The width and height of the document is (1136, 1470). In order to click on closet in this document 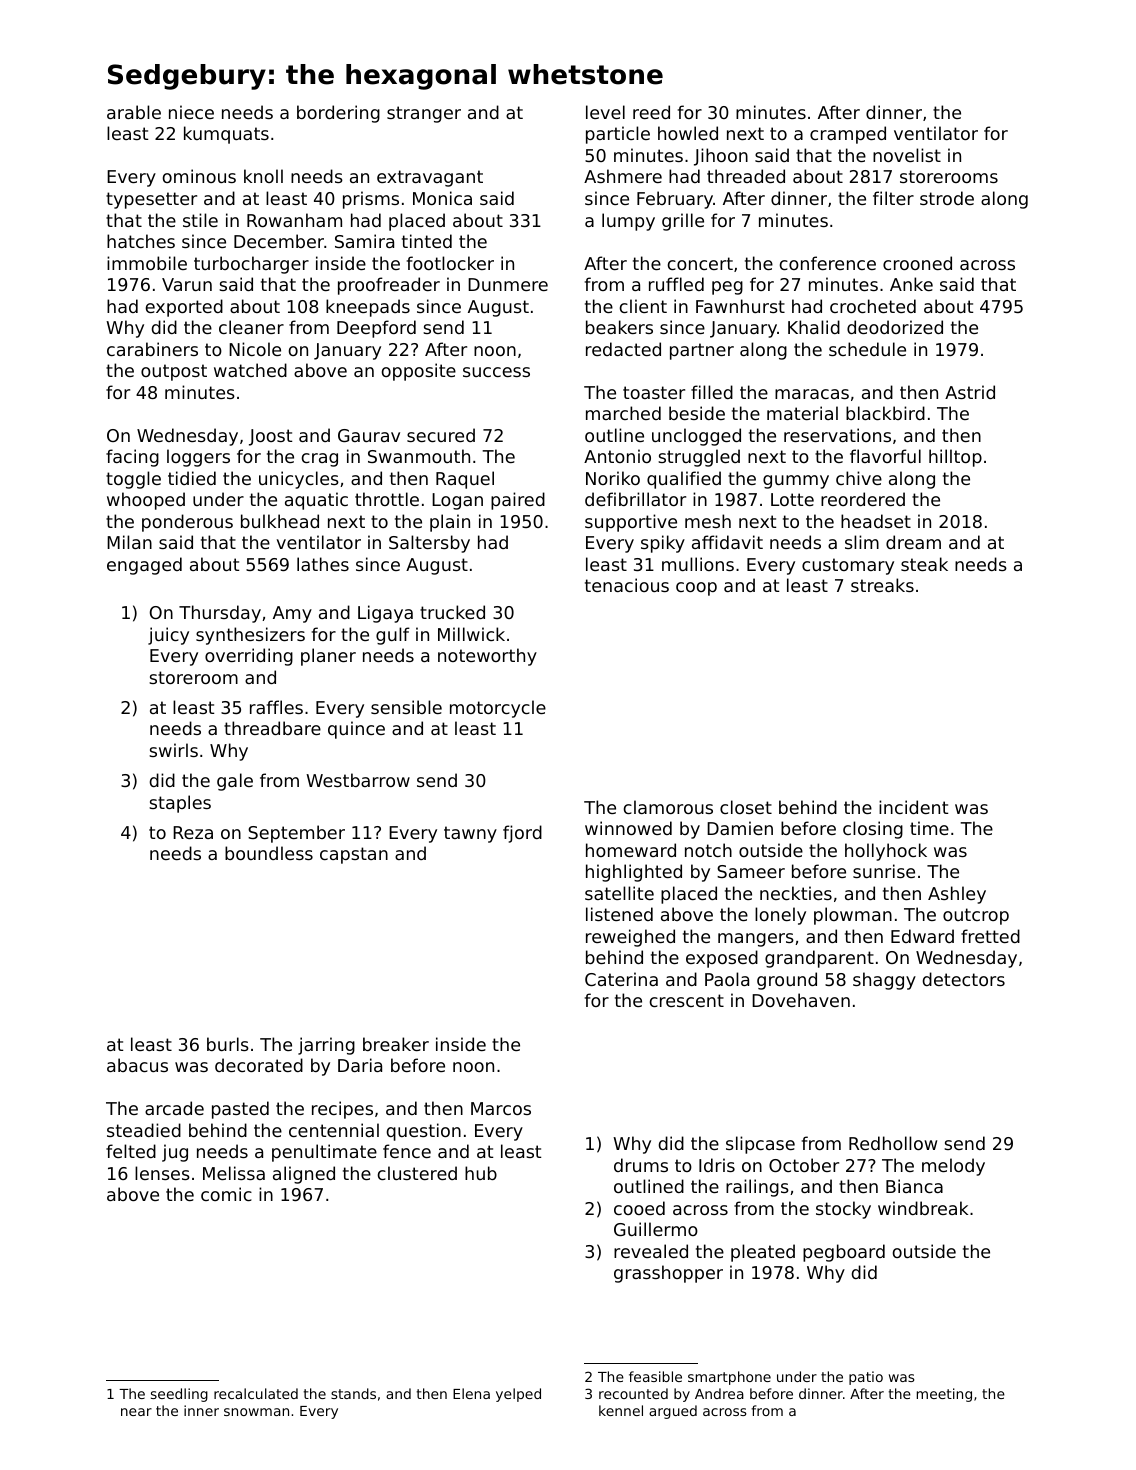, I will do `click(746, 807)`.
